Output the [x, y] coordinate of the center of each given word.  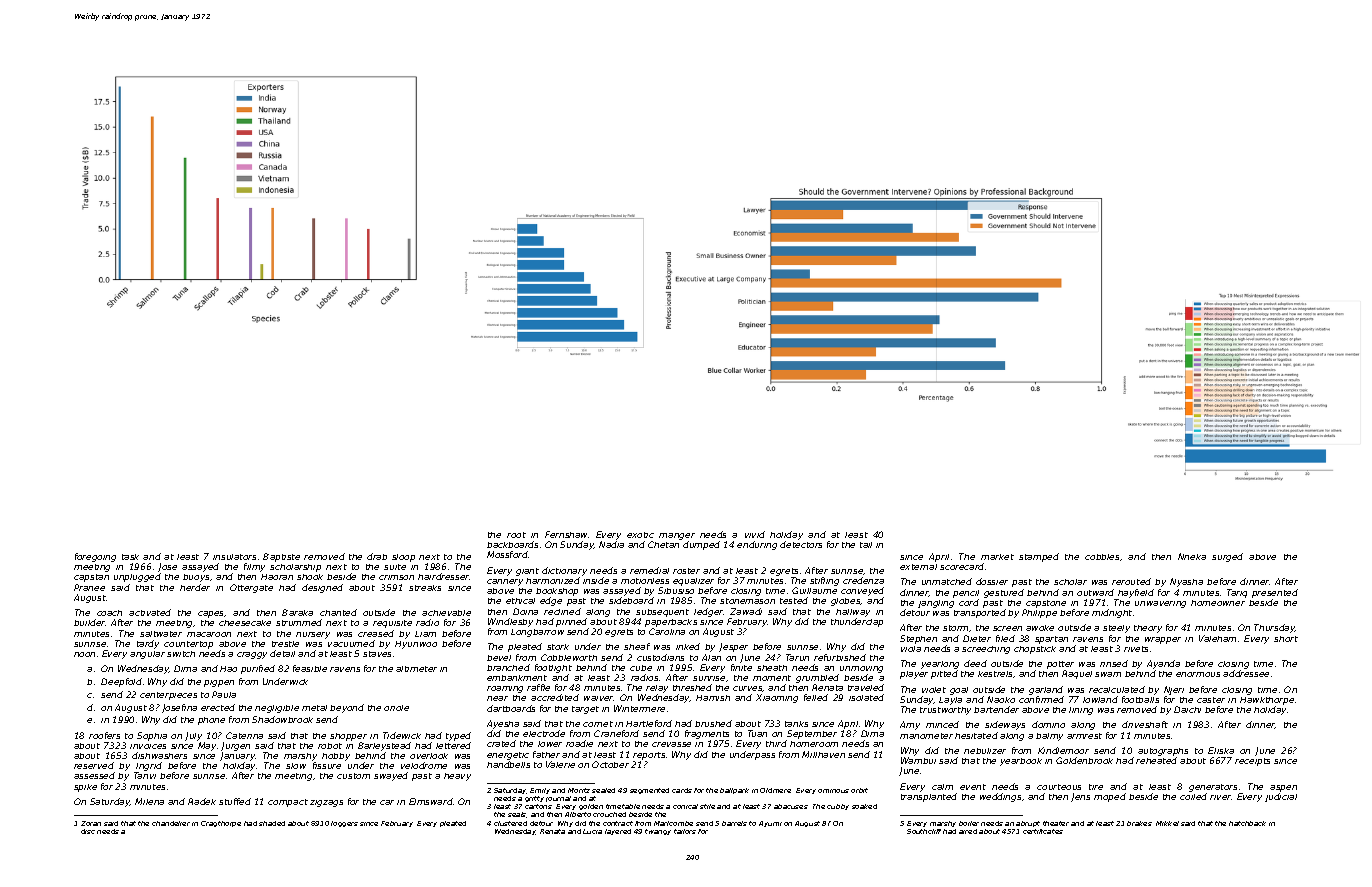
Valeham [1217, 638]
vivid [755, 534]
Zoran [91, 823]
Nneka [1192, 556]
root [516, 535]
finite [741, 667]
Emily [540, 791]
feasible [310, 668]
